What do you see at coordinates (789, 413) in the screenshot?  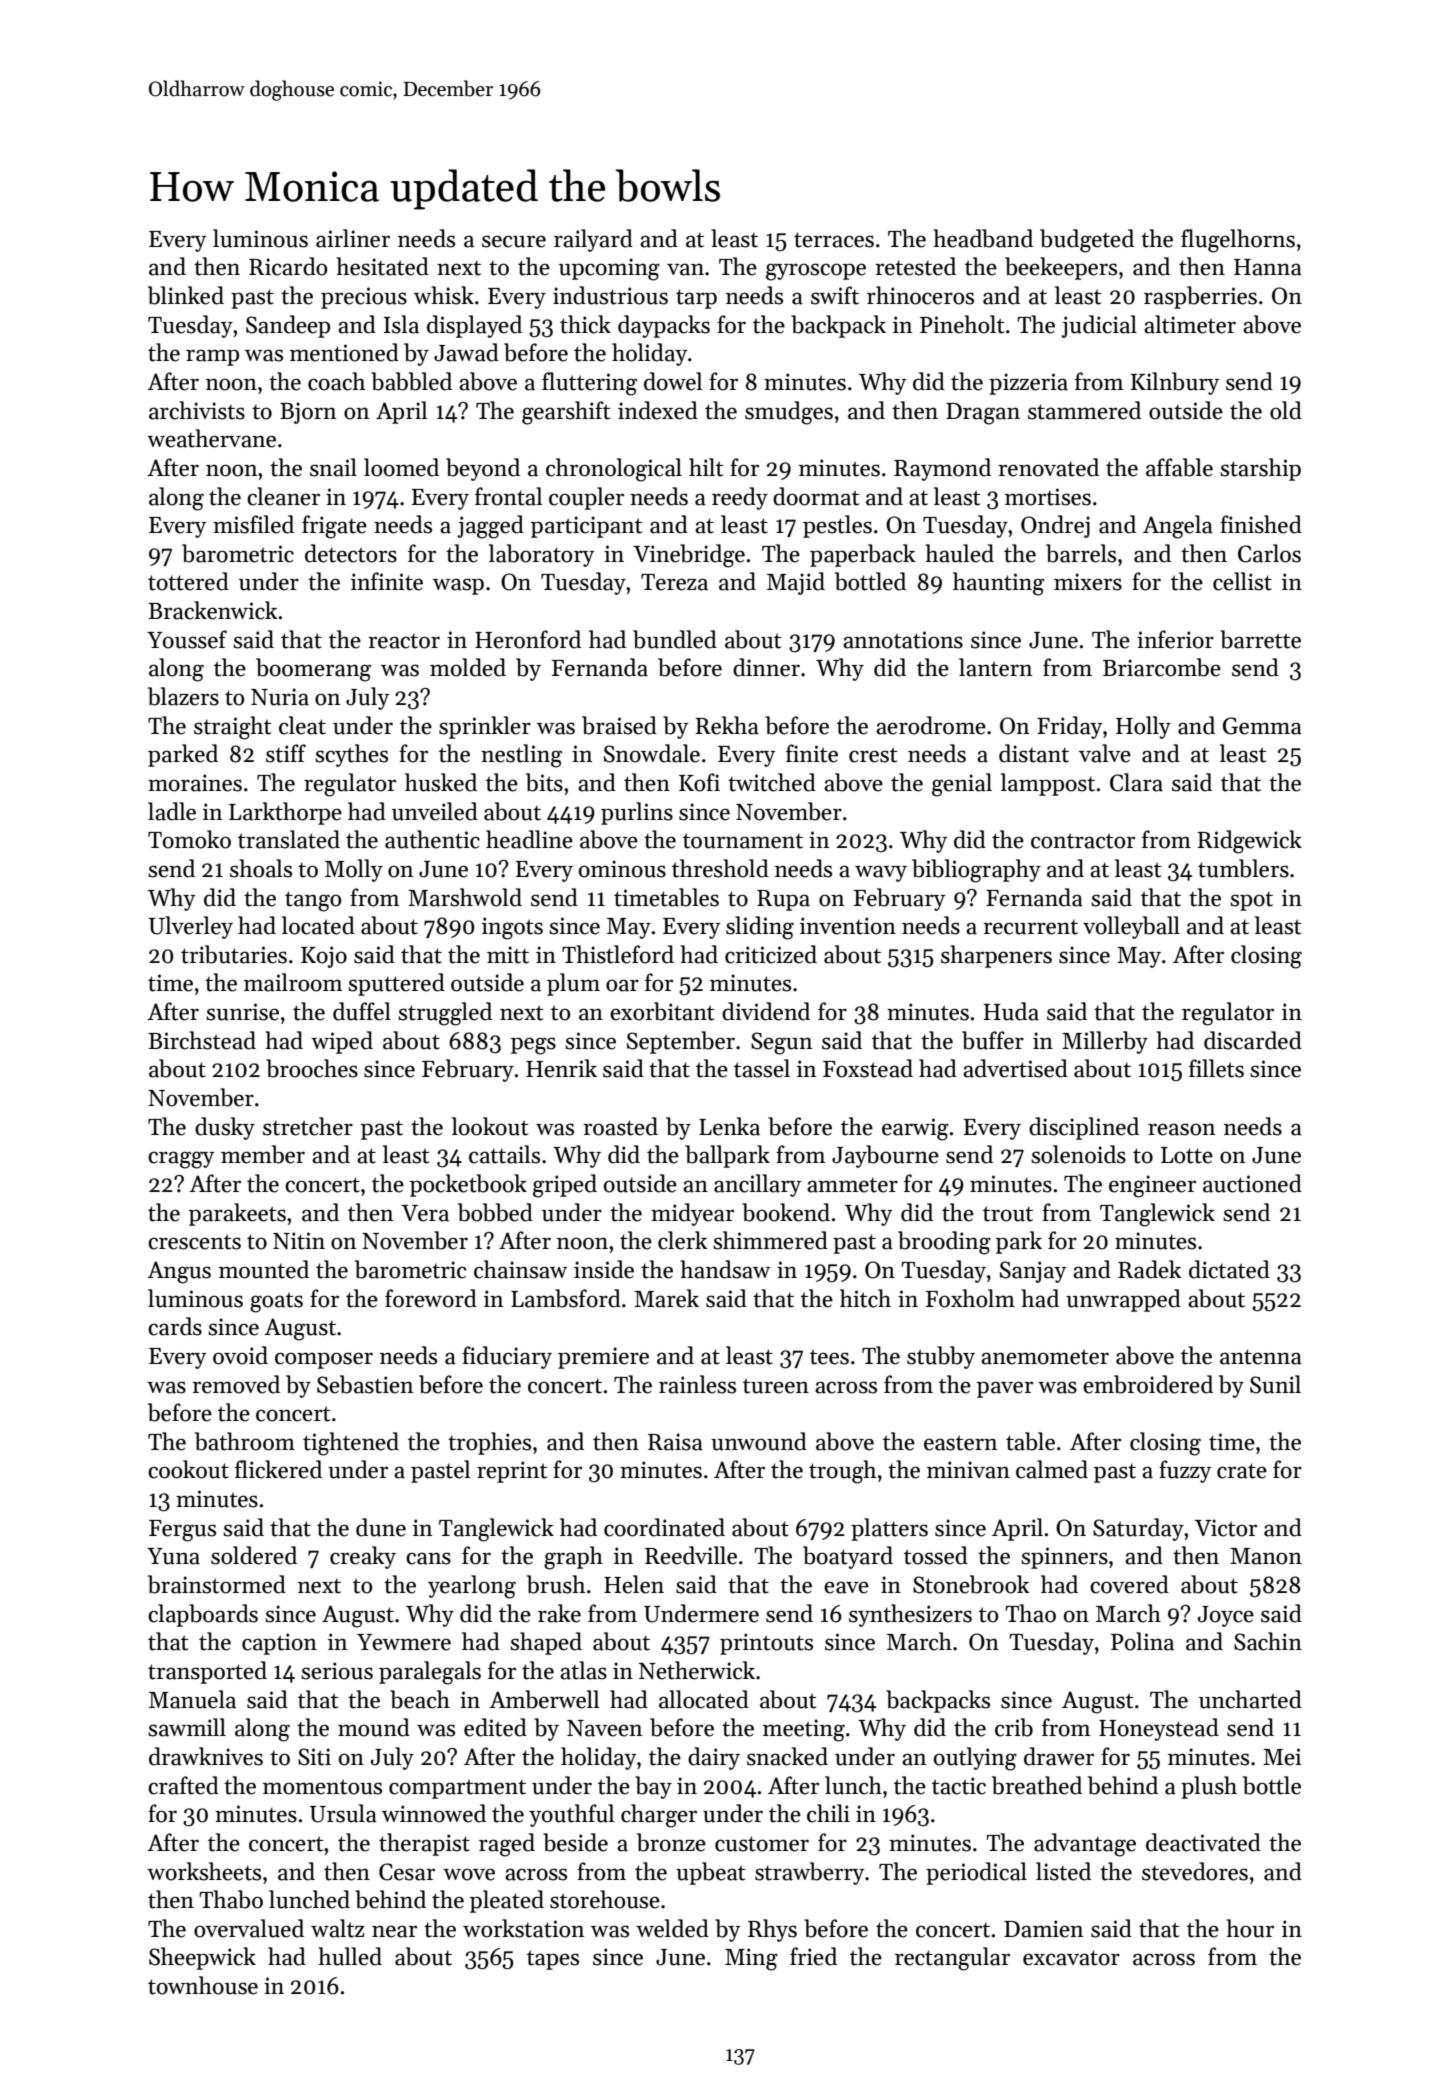 I see `smudges` at bounding box center [789, 413].
